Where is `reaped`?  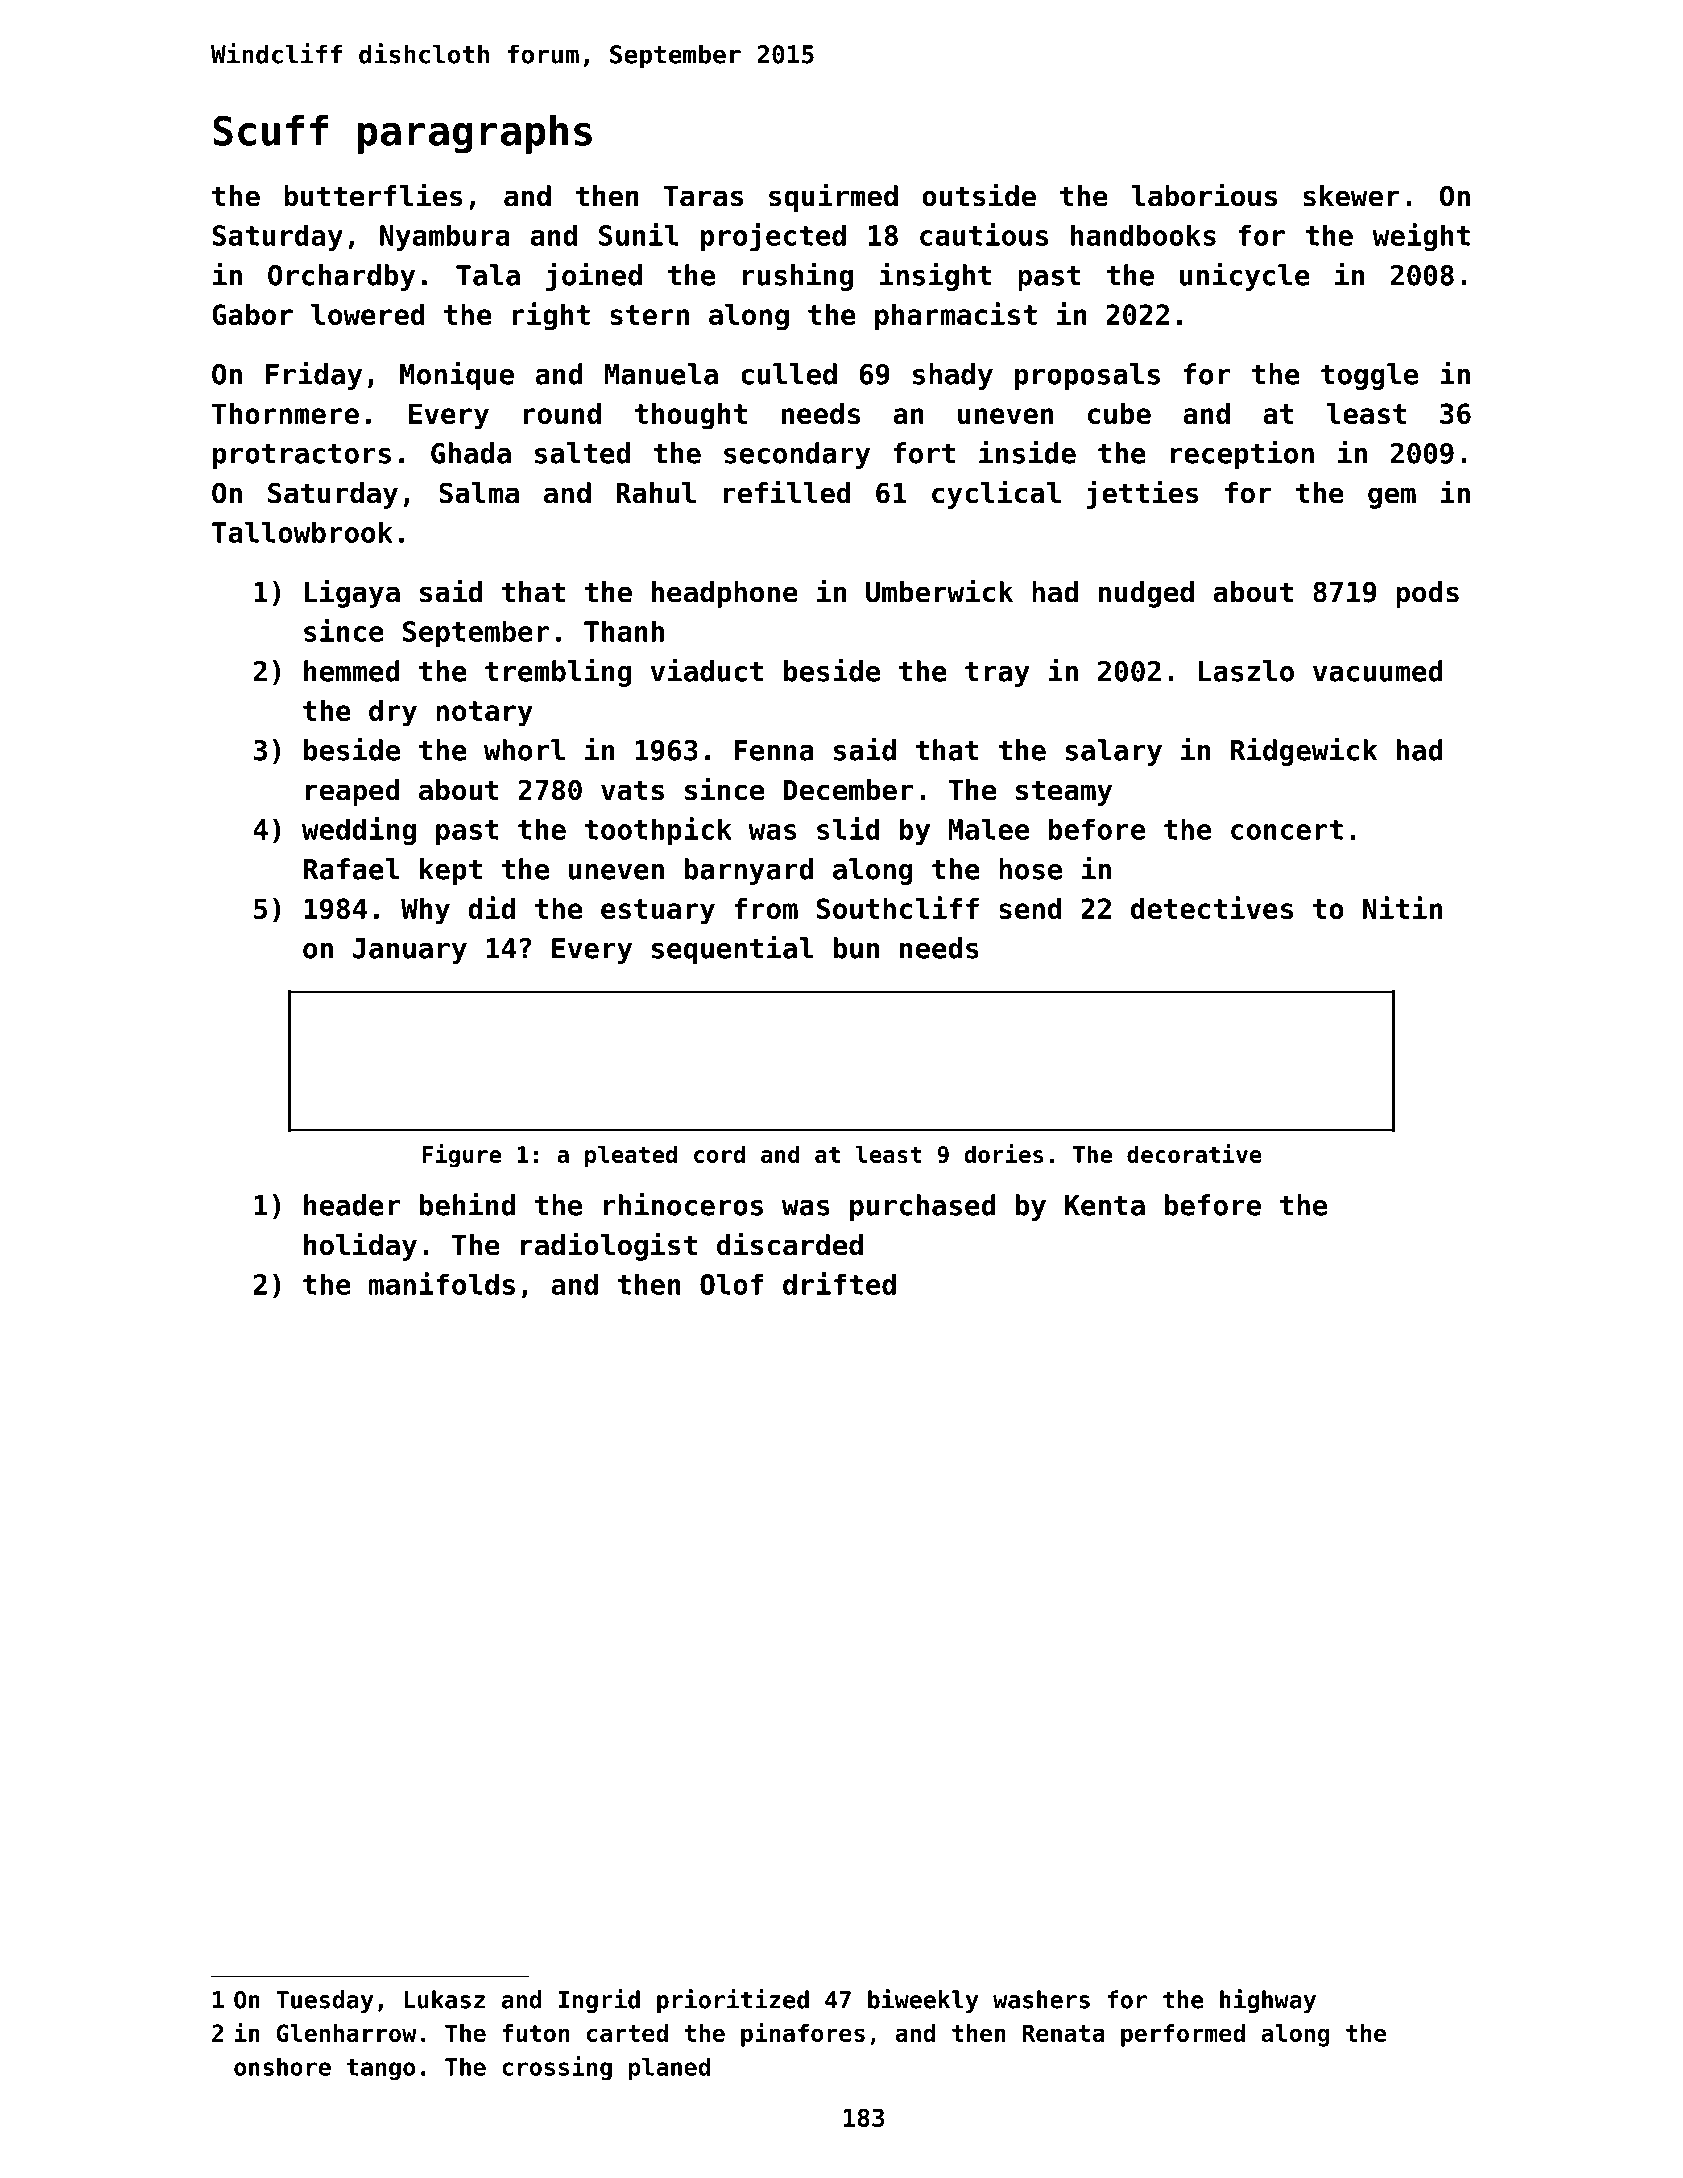
reaped is located at coordinates (353, 792).
